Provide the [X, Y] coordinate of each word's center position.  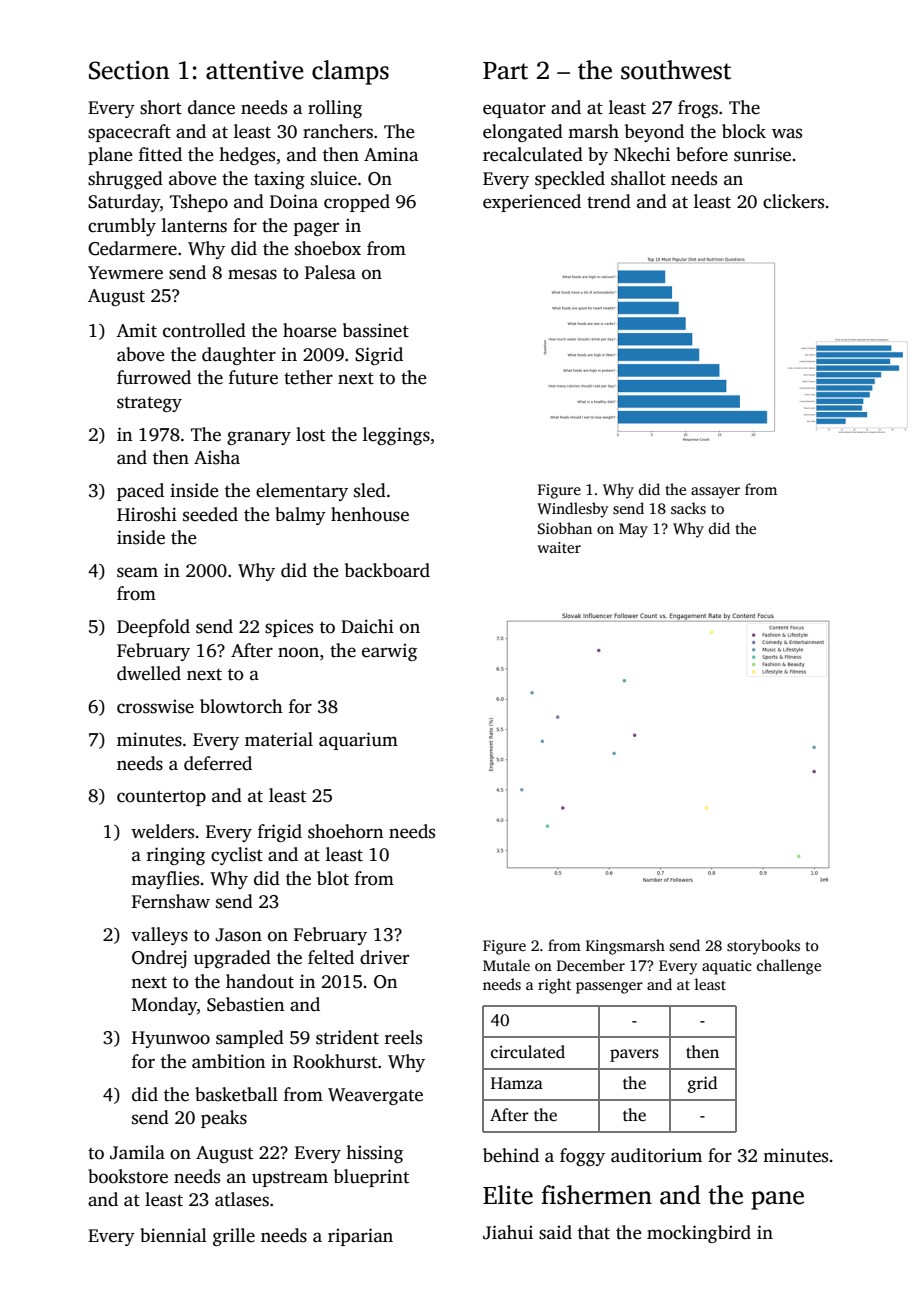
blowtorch [241, 706]
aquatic [727, 967]
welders [162, 831]
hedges [247, 156]
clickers [793, 201]
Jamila [137, 1152]
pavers [634, 1055]
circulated [528, 1052]
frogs [698, 109]
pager [316, 229]
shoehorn [345, 831]
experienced [532, 203]
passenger [609, 988]
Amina [391, 154]
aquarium [358, 741]
